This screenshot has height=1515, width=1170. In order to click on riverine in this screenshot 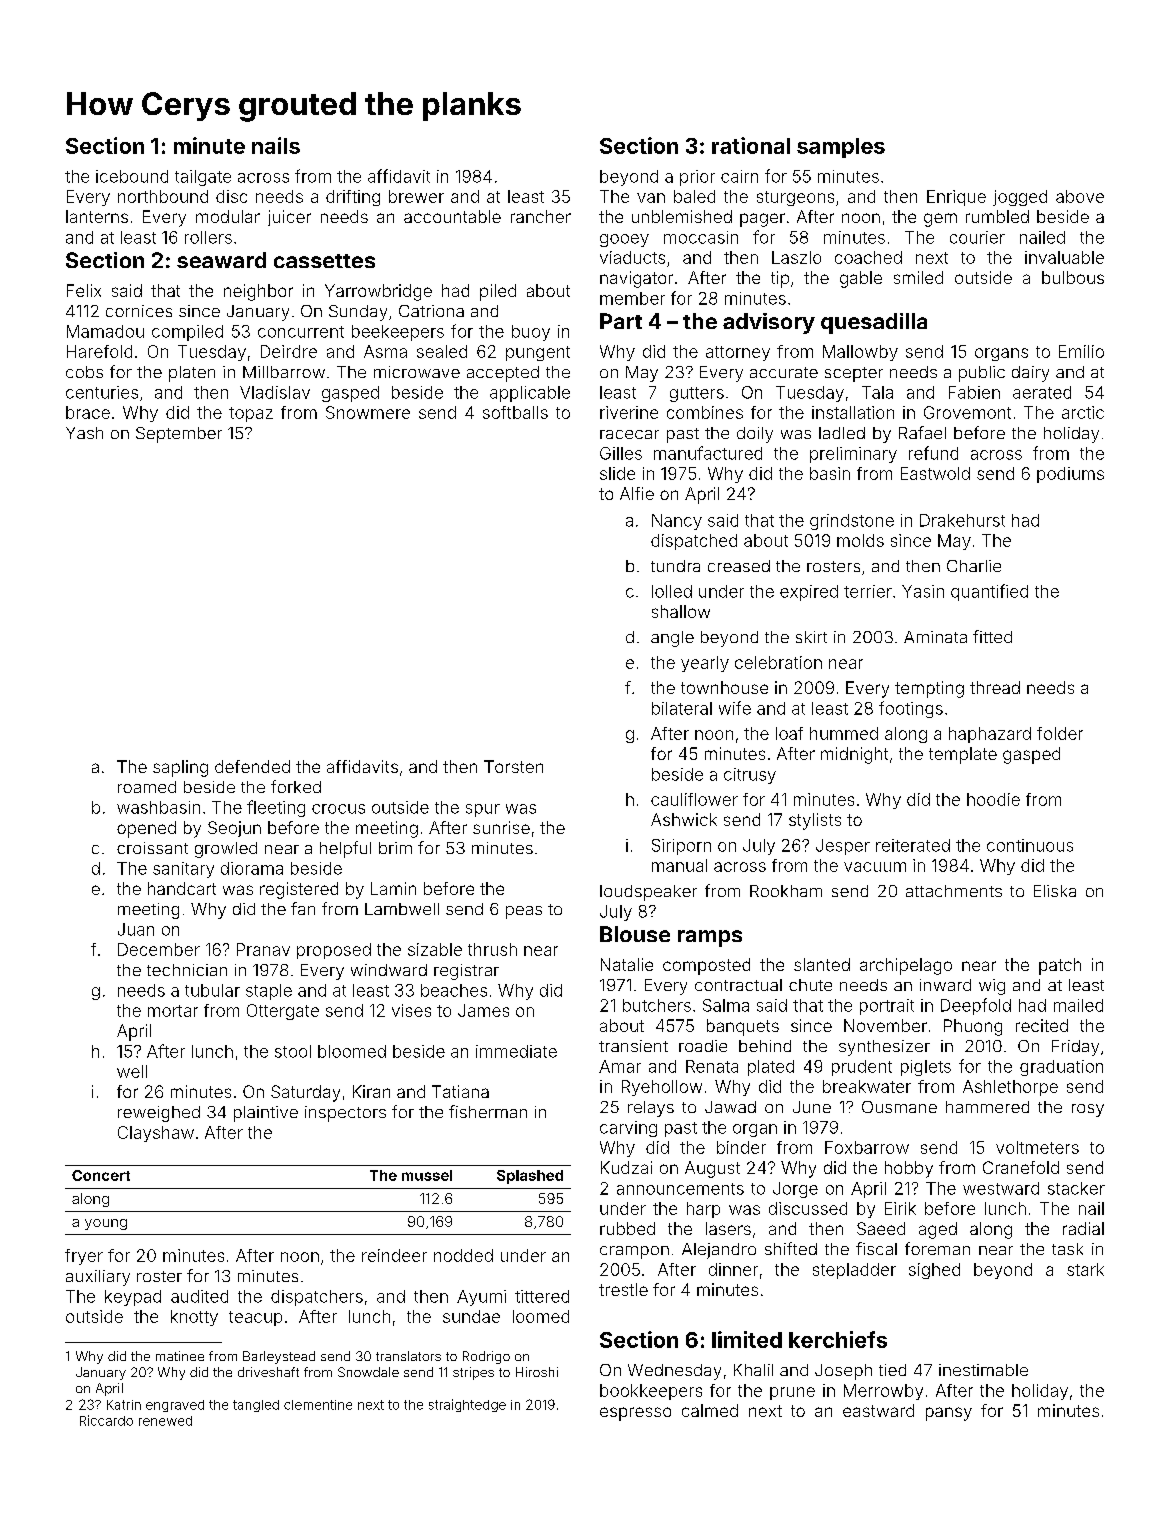, I will do `click(629, 412)`.
